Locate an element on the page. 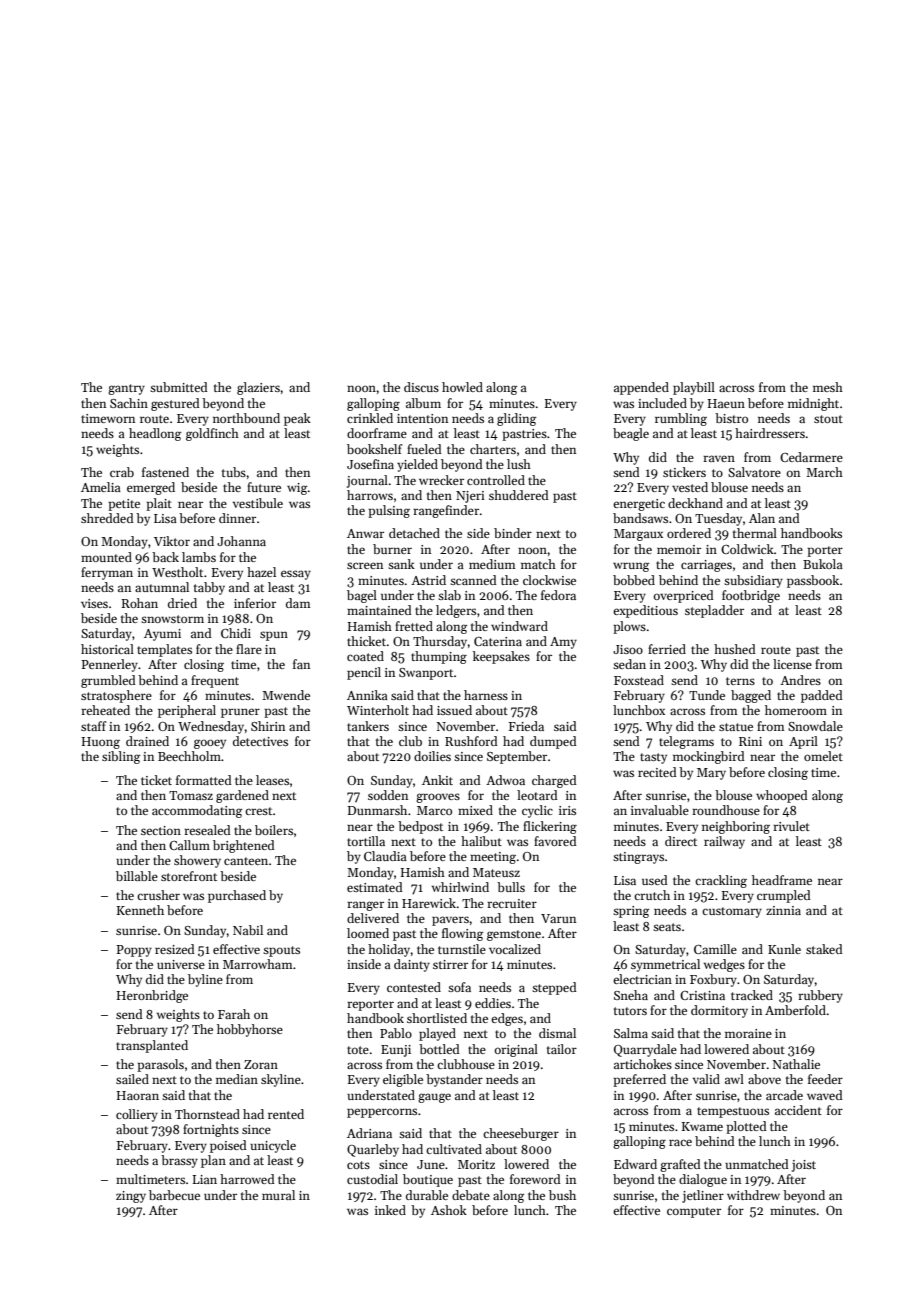 This image has height=1308, width=924. doorframe is located at coordinates (377, 433).
